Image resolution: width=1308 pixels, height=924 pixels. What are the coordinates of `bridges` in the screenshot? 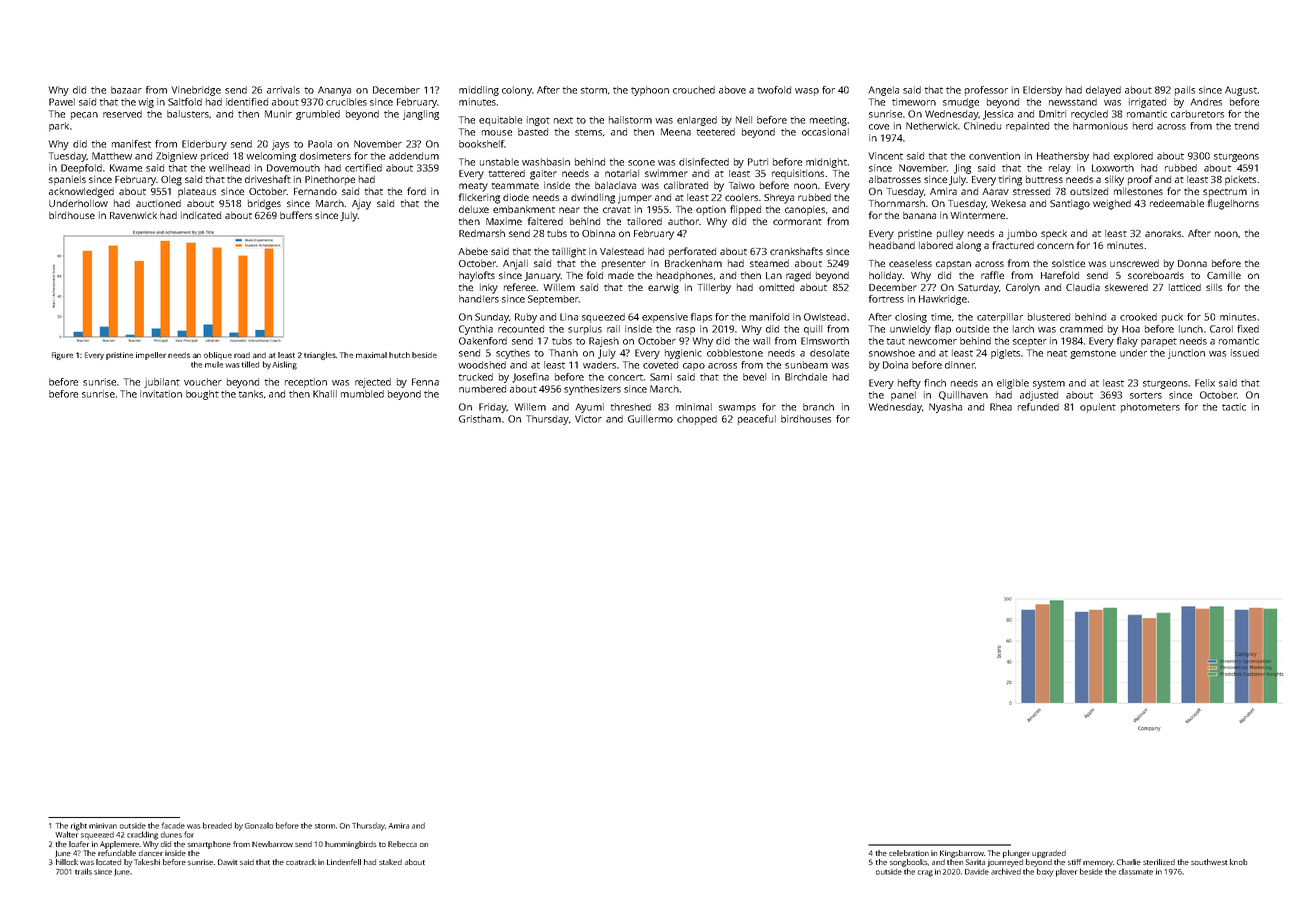 It's located at (264, 205).
